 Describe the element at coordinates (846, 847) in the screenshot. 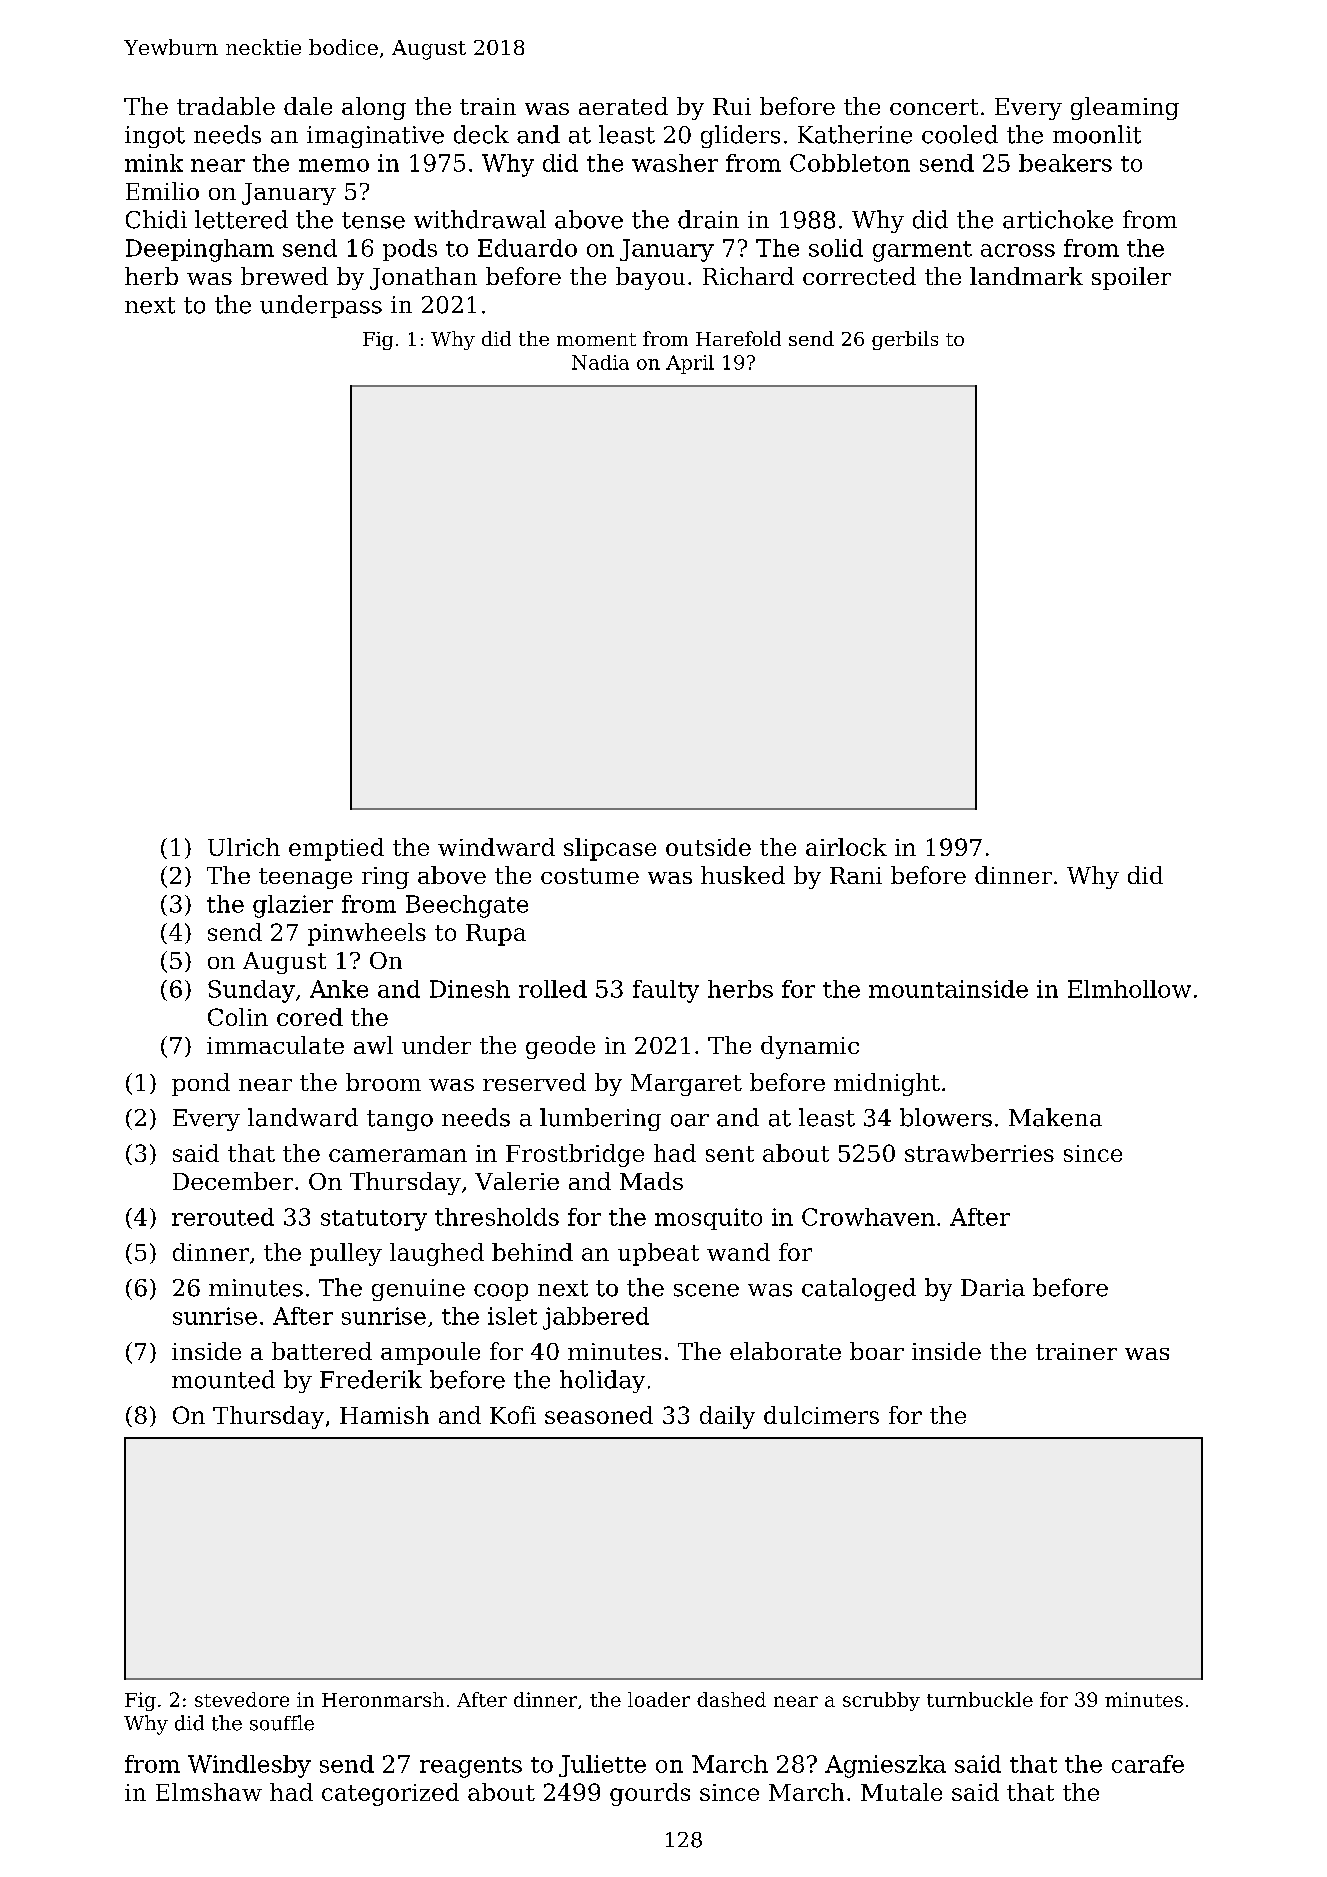

I see `airlock` at that location.
